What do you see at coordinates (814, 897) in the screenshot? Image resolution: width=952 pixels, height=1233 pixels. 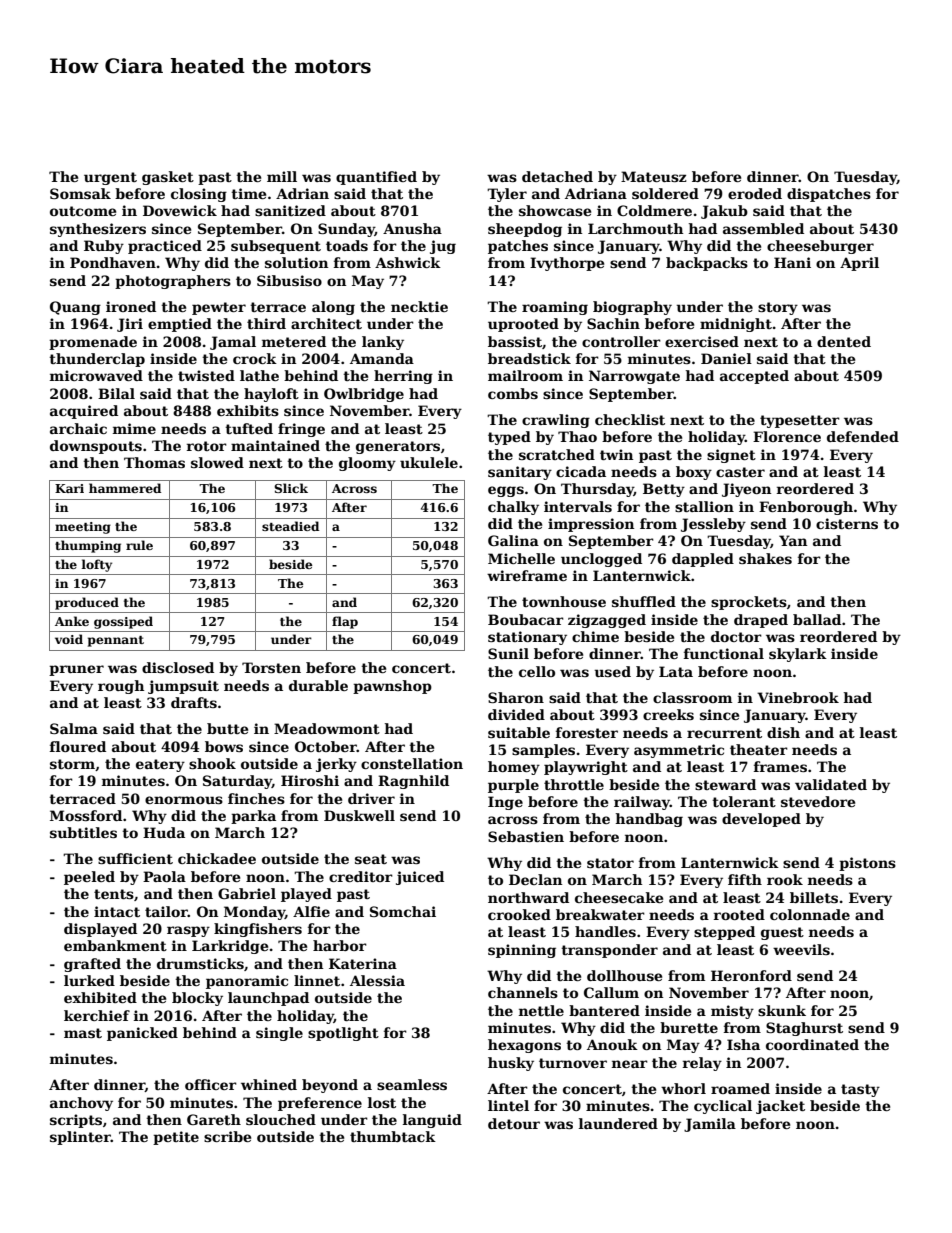 I see `billets` at bounding box center [814, 897].
